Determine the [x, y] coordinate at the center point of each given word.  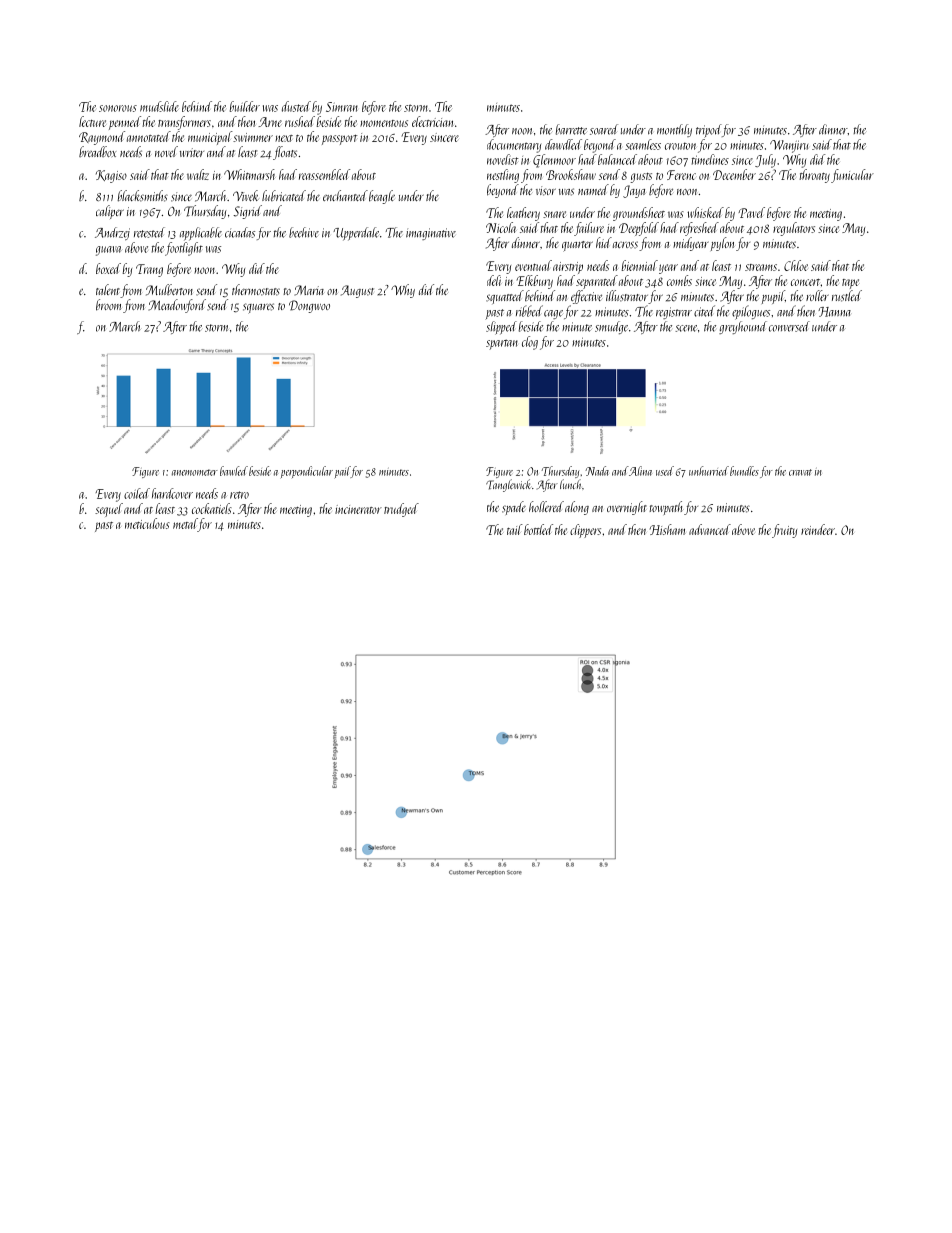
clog [530, 343]
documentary [514, 146]
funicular [852, 176]
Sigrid [247, 212]
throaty [814, 176]
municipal [210, 138]
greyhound [743, 327]
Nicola [501, 227]
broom [108, 305]
